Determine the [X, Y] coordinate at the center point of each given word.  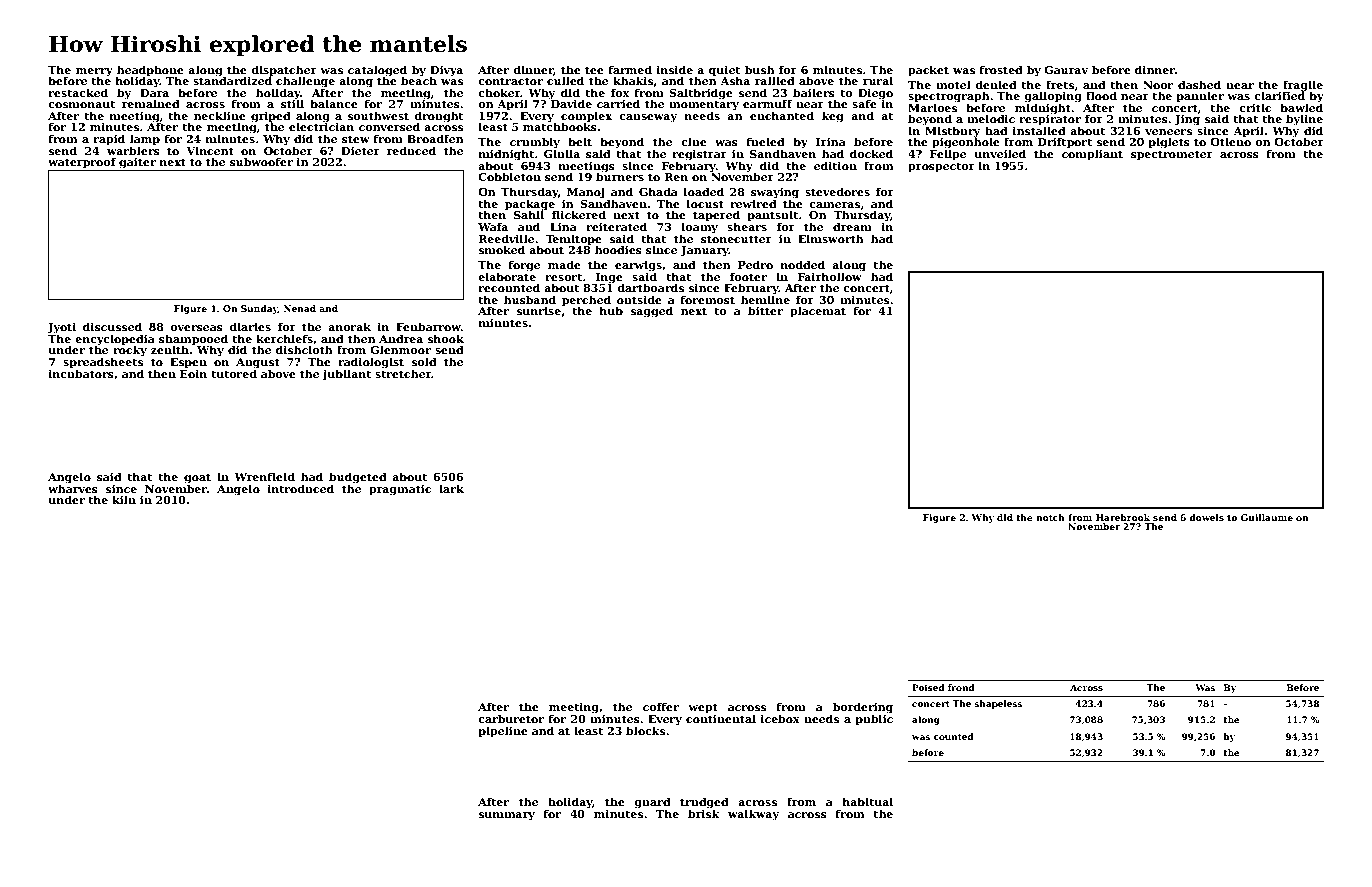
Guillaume [1267, 517]
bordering [863, 708]
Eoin [193, 374]
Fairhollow [830, 276]
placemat [818, 312]
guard [652, 803]
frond [961, 687]
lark [451, 488]
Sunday [259, 309]
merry [94, 72]
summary [507, 816]
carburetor [511, 718]
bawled [1301, 107]
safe [864, 104]
